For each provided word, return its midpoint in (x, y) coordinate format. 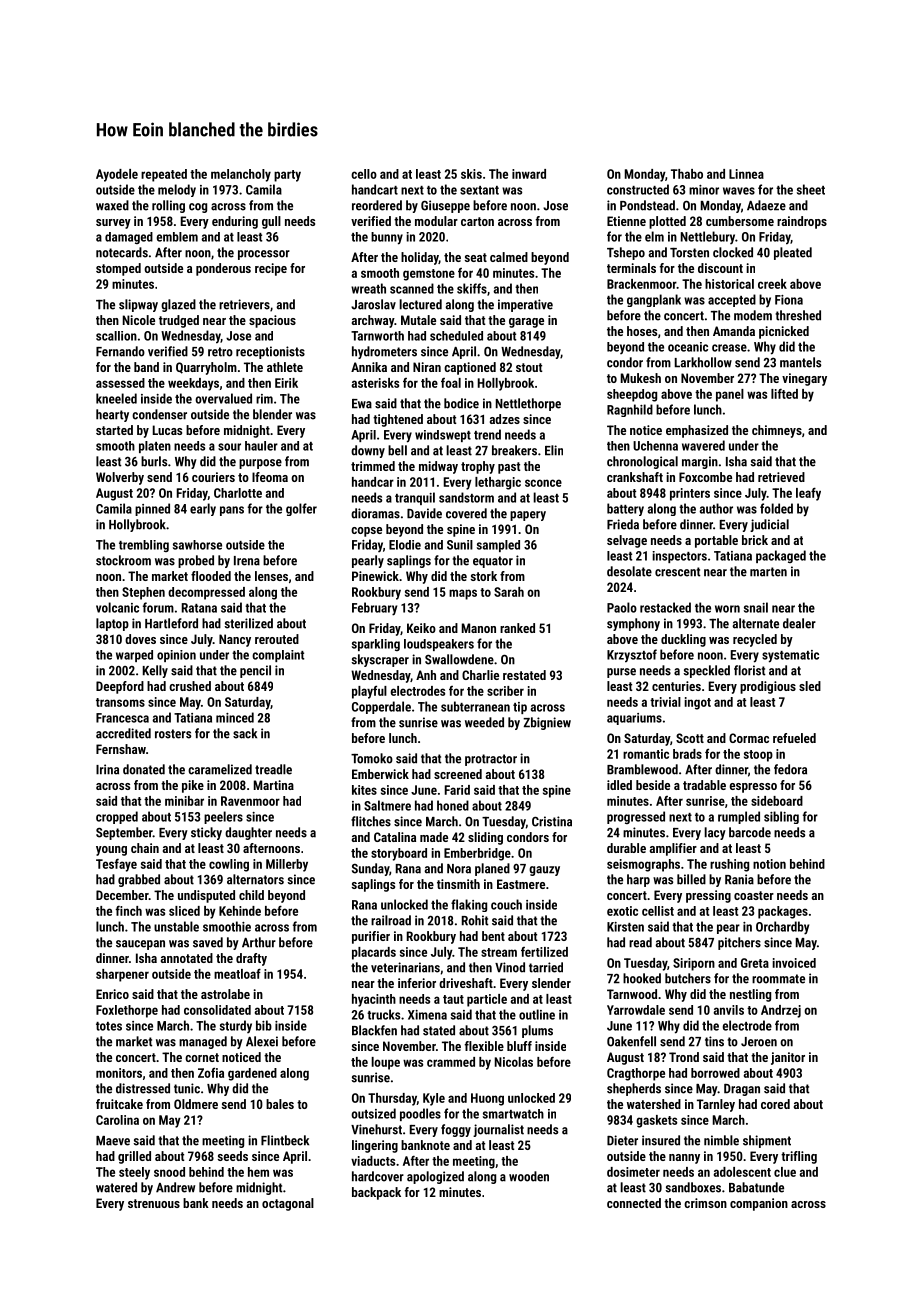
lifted (784, 394)
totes (109, 1026)
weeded (484, 722)
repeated (164, 175)
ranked (517, 628)
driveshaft (466, 983)
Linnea (746, 174)
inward (529, 174)
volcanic (117, 607)
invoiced (794, 963)
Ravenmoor (250, 801)
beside (653, 785)
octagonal (288, 1204)
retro (220, 352)
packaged (781, 556)
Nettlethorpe (528, 404)
